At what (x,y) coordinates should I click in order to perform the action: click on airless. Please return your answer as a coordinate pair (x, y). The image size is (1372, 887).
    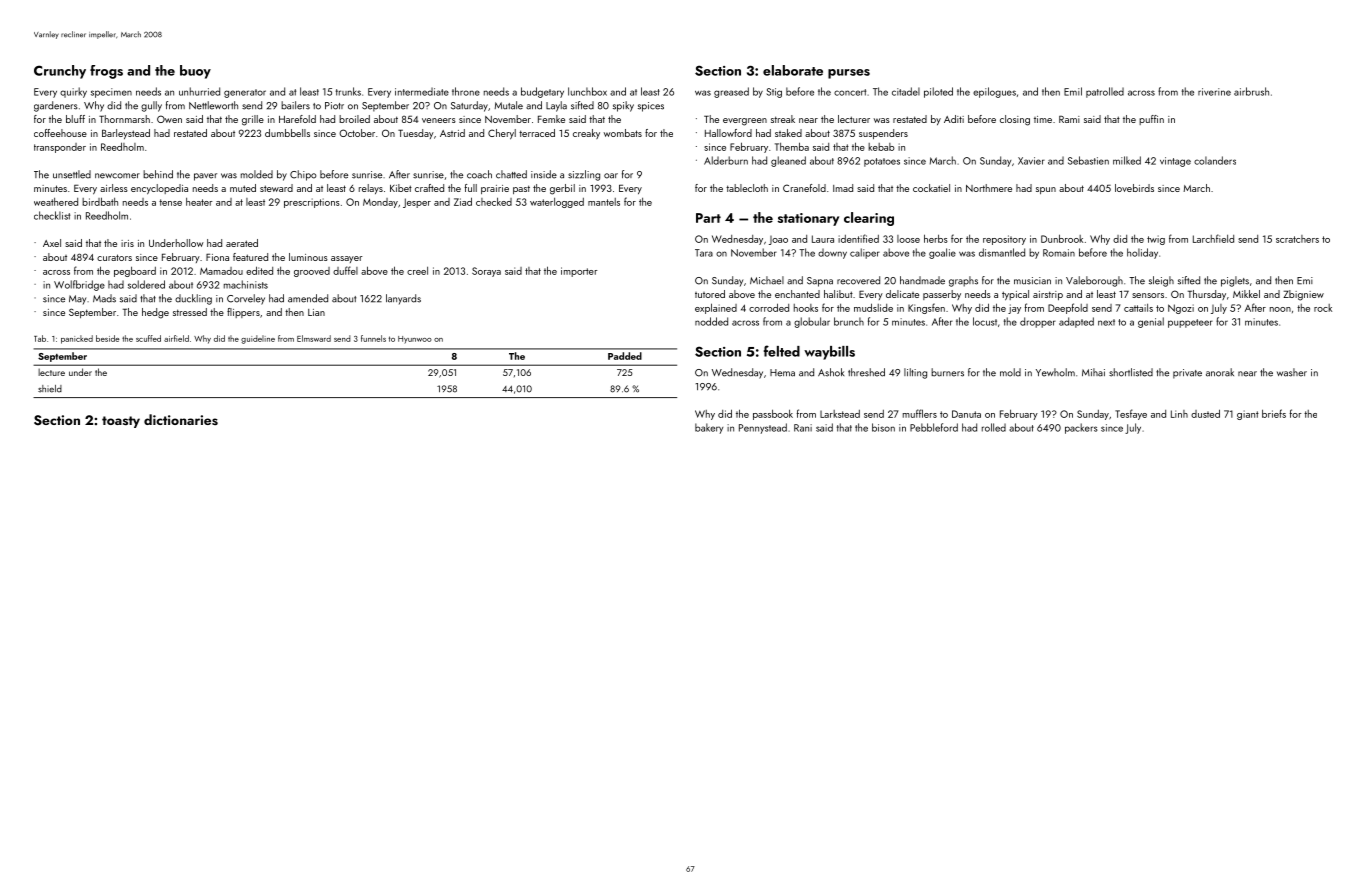
    Looking at the image, I should click on (114, 188).
